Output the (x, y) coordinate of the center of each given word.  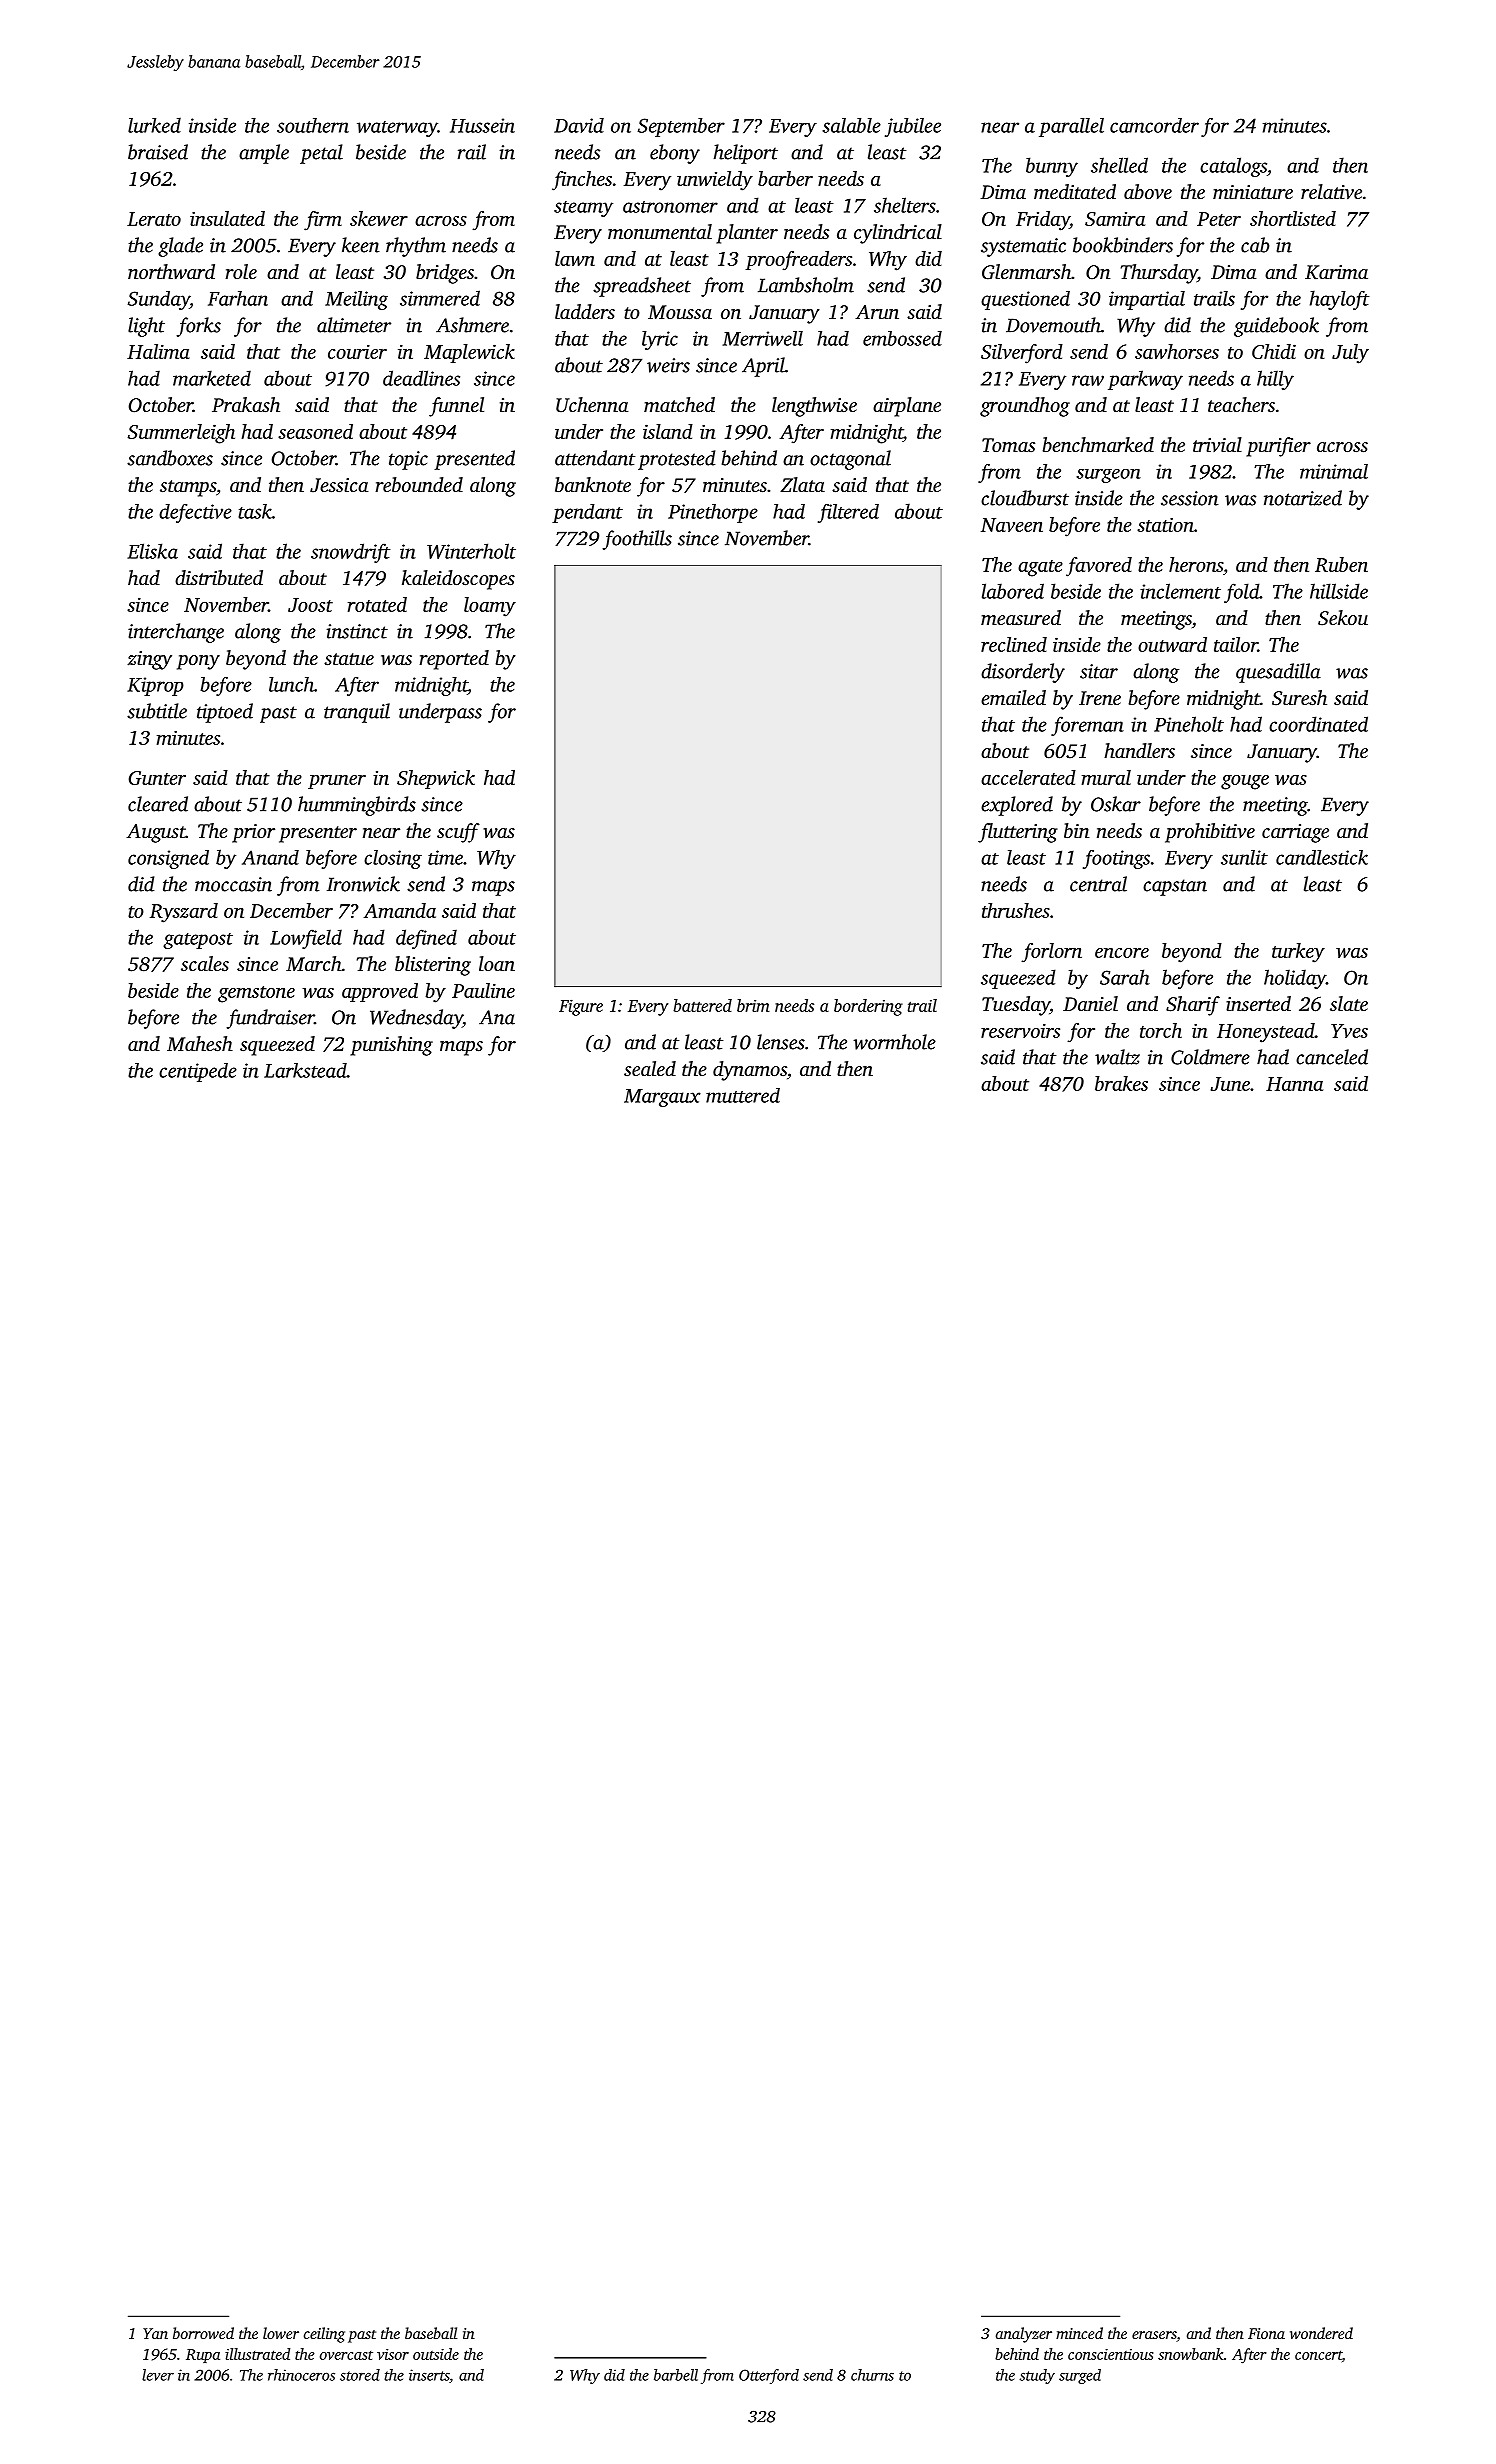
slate (1349, 1003)
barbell (676, 2375)
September (681, 127)
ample (264, 154)
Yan (155, 2333)
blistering (433, 966)
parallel (1071, 127)
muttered (743, 1095)
